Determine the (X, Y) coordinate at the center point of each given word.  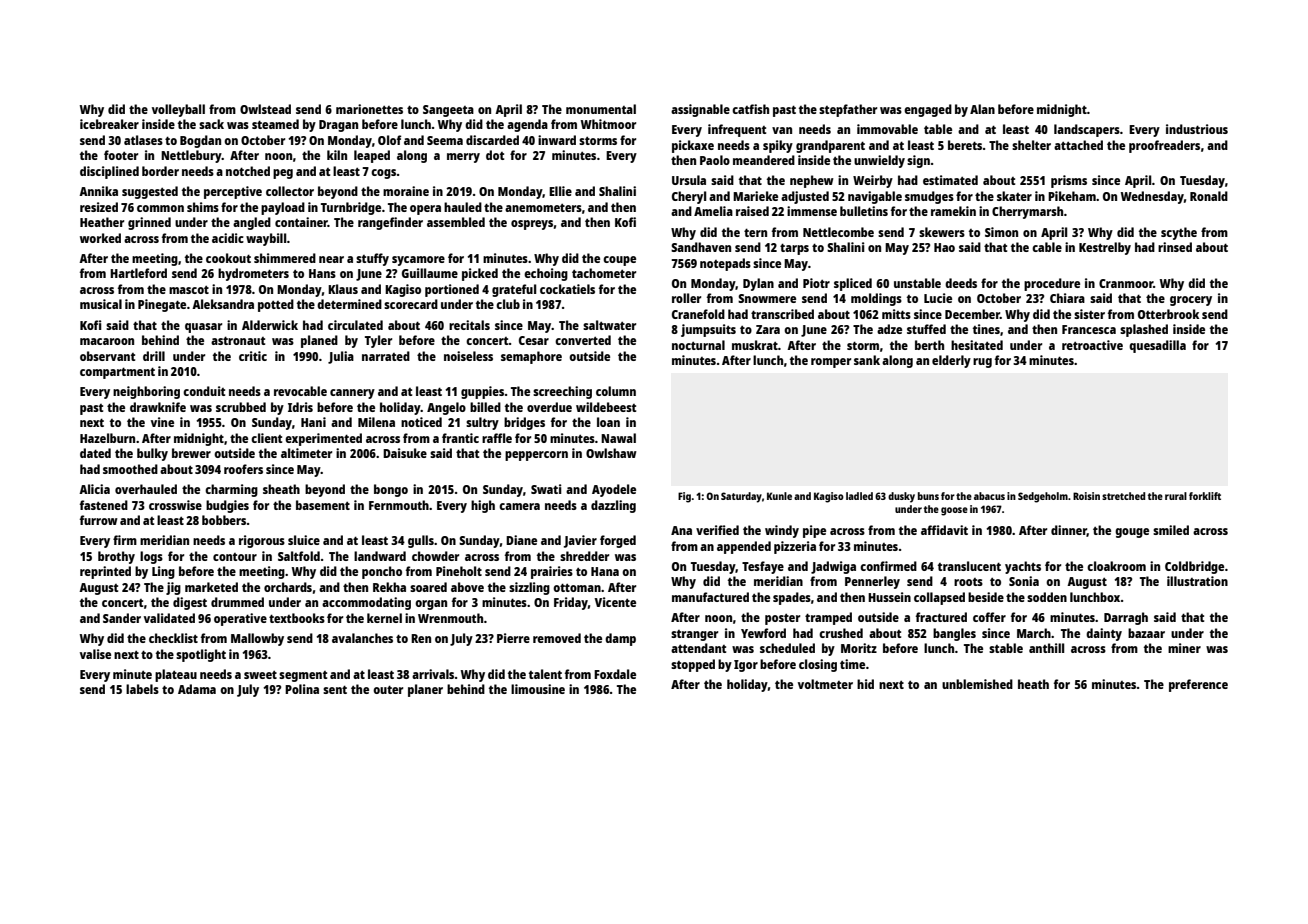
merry (463, 158)
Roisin (1086, 496)
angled (252, 223)
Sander (122, 618)
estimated (950, 180)
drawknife (158, 407)
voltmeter (825, 684)
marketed (211, 587)
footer (121, 155)
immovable (887, 129)
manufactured (710, 597)
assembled (456, 222)
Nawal (618, 438)
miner (1184, 648)
